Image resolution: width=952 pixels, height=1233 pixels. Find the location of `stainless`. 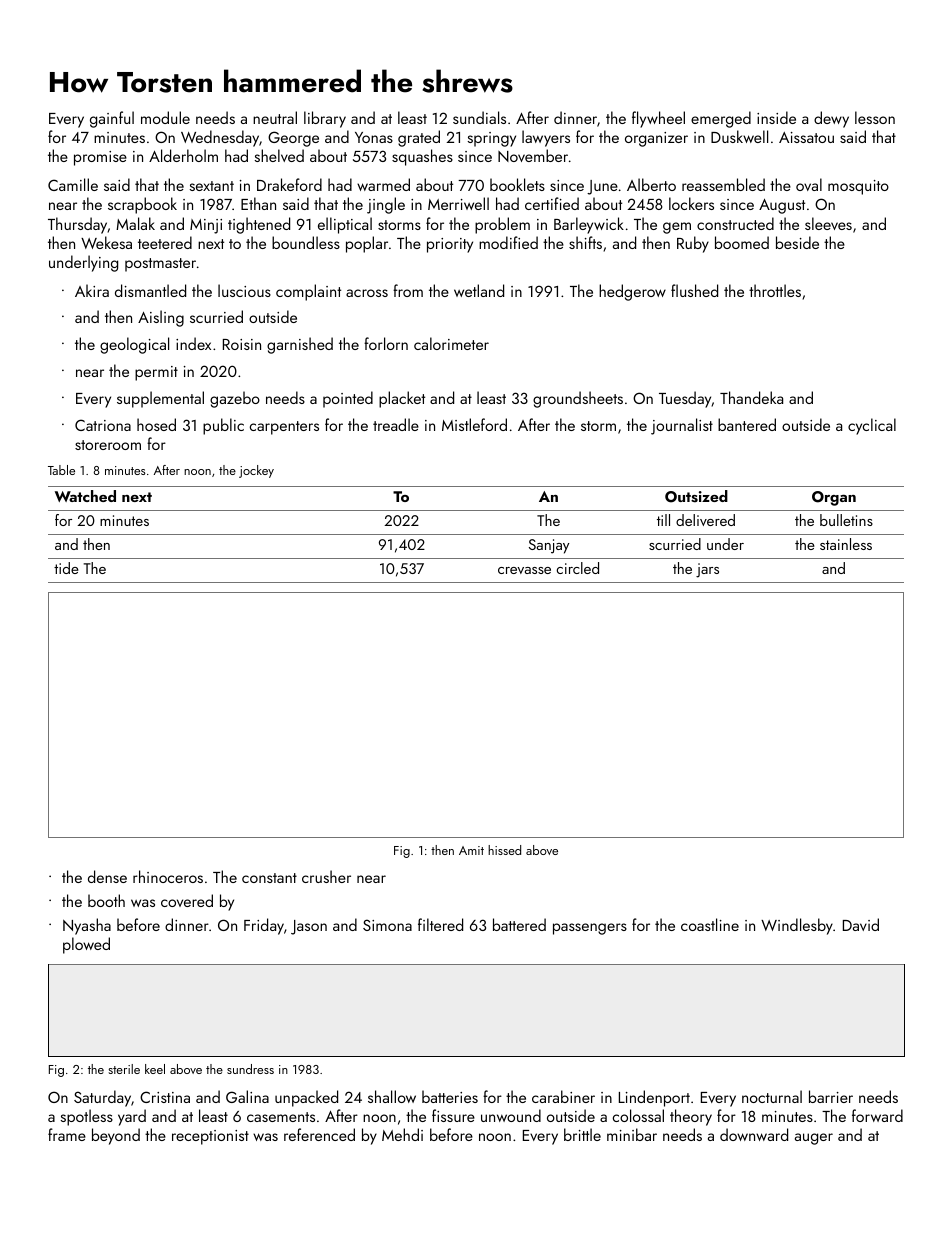

stainless is located at coordinates (846, 544).
